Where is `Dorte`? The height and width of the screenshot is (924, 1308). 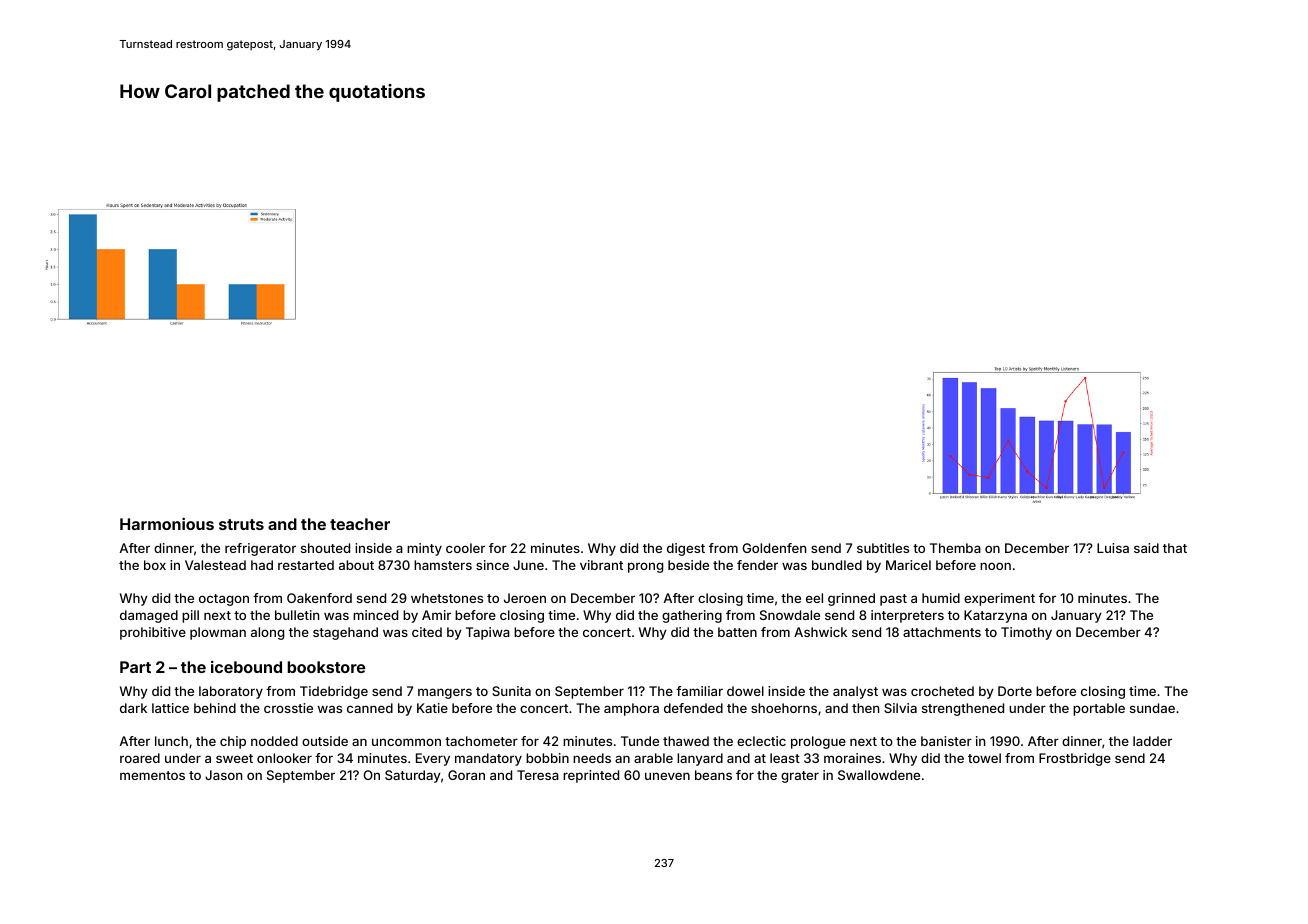 Dorte is located at coordinates (1015, 691).
